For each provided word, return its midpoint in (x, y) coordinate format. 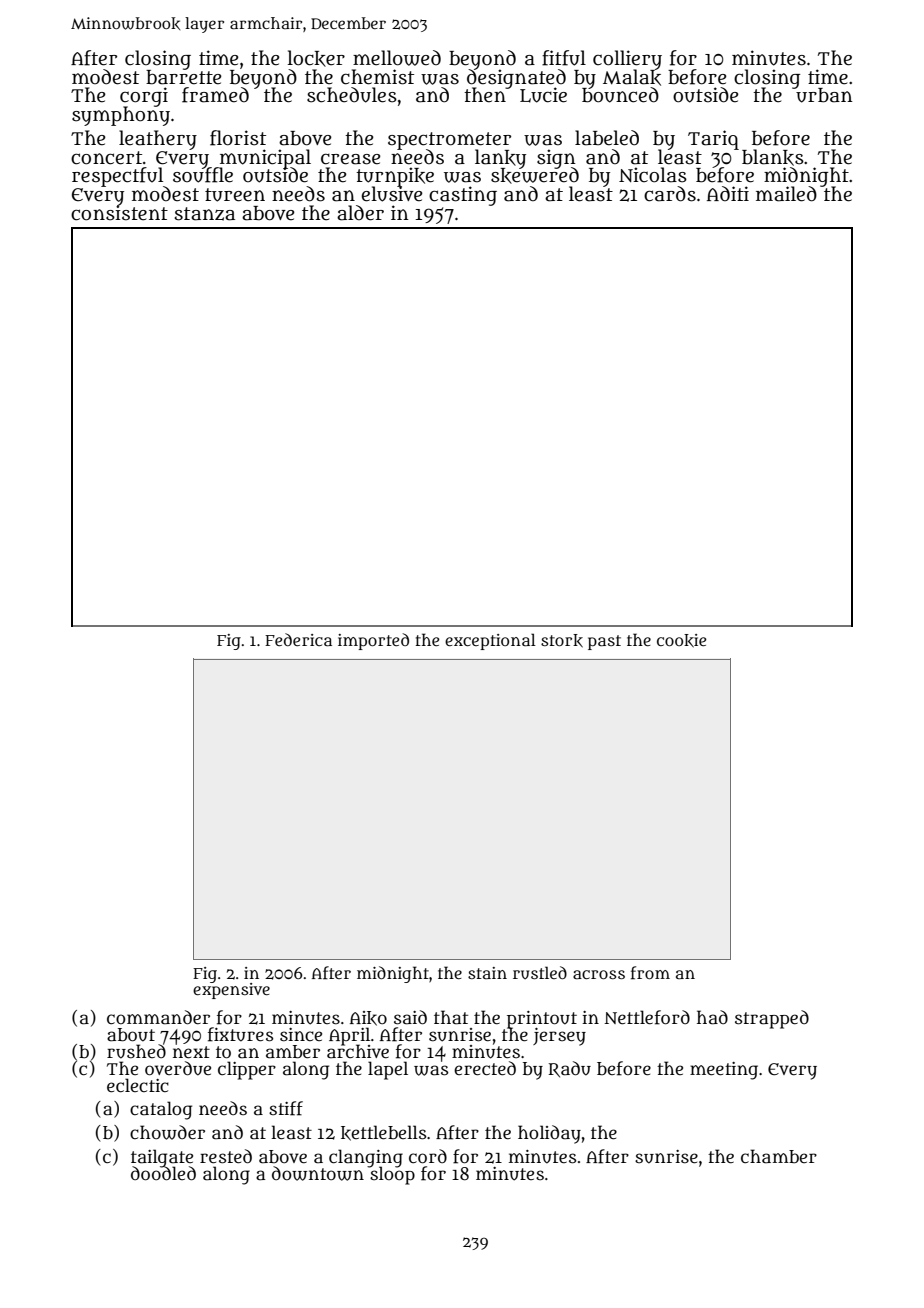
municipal (264, 158)
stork (562, 641)
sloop (392, 1176)
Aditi (728, 193)
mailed (786, 194)
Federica (298, 639)
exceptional (490, 641)
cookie (682, 641)
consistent (119, 213)
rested (226, 1156)
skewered (535, 176)
